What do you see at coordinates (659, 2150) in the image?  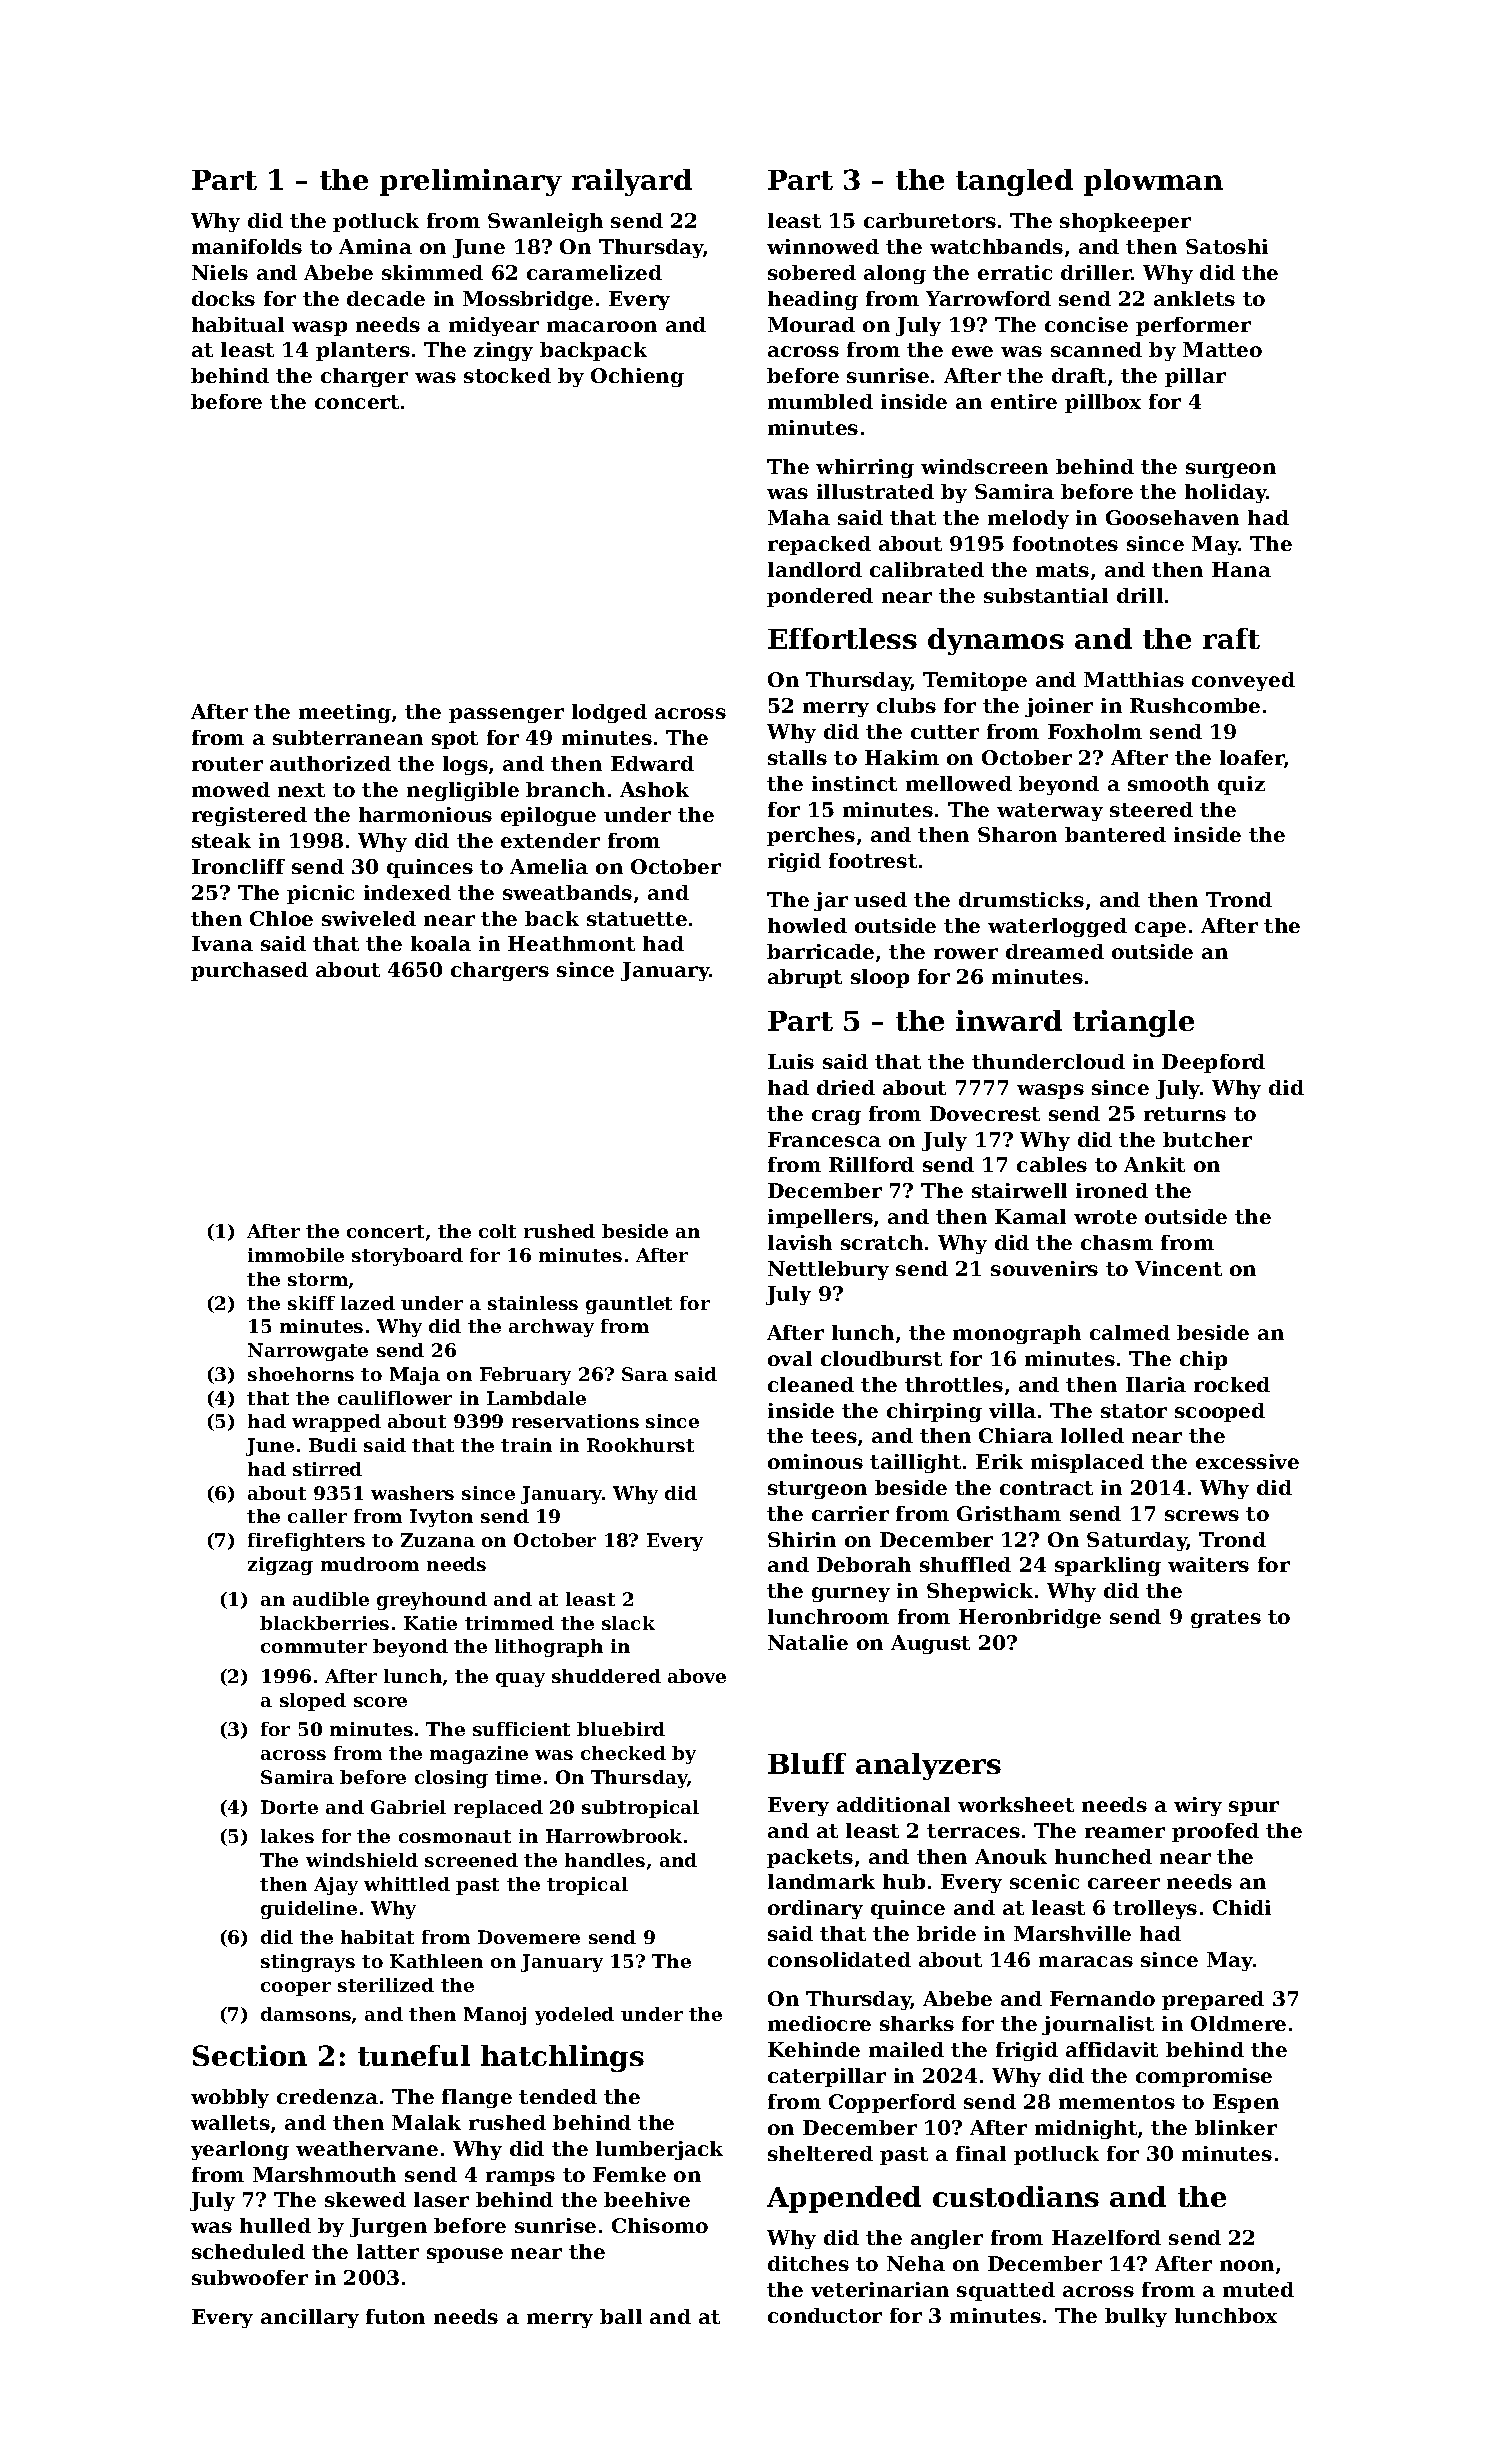 I see `lumberjack` at bounding box center [659, 2150].
